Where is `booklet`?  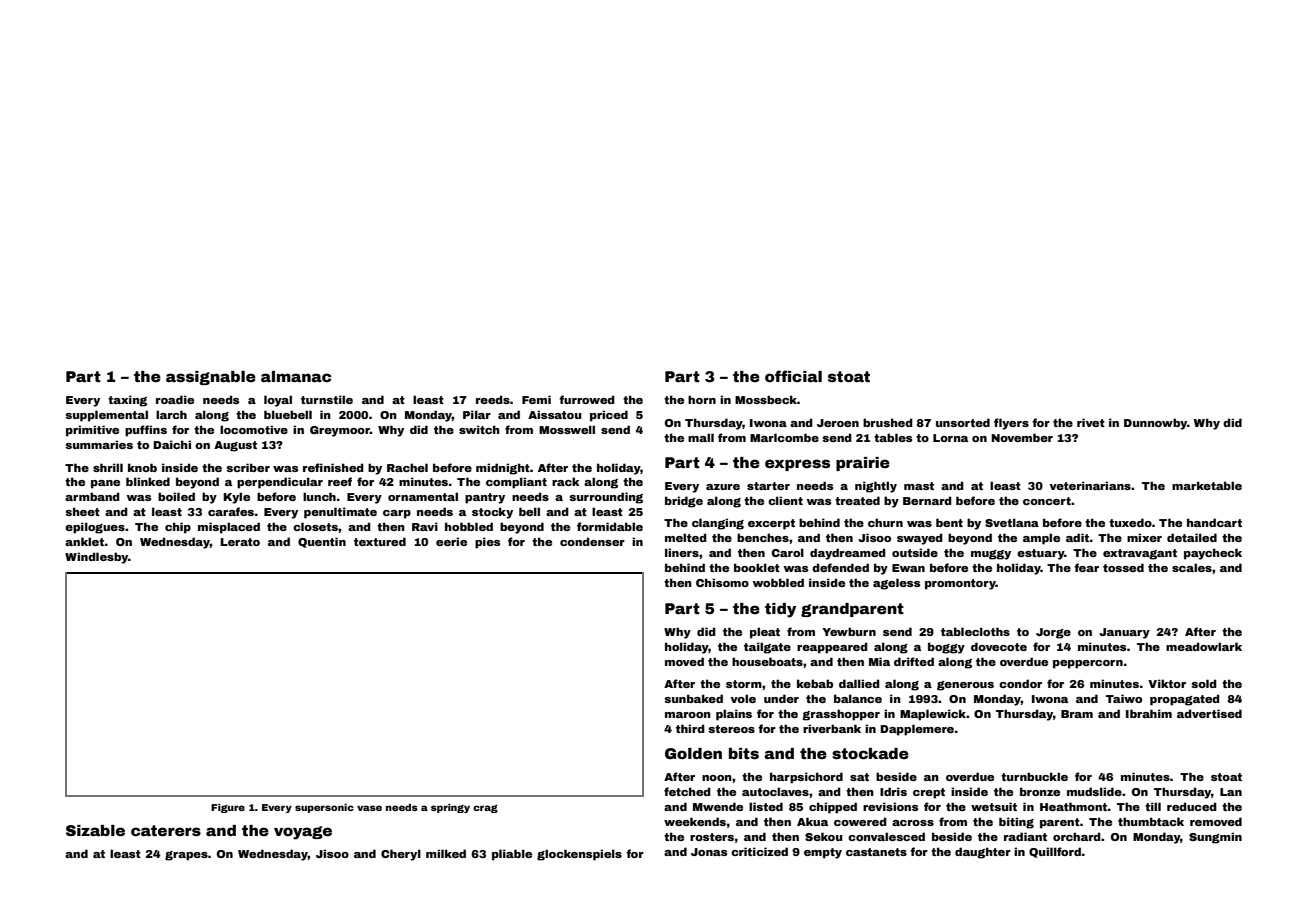 booklet is located at coordinates (757, 567).
